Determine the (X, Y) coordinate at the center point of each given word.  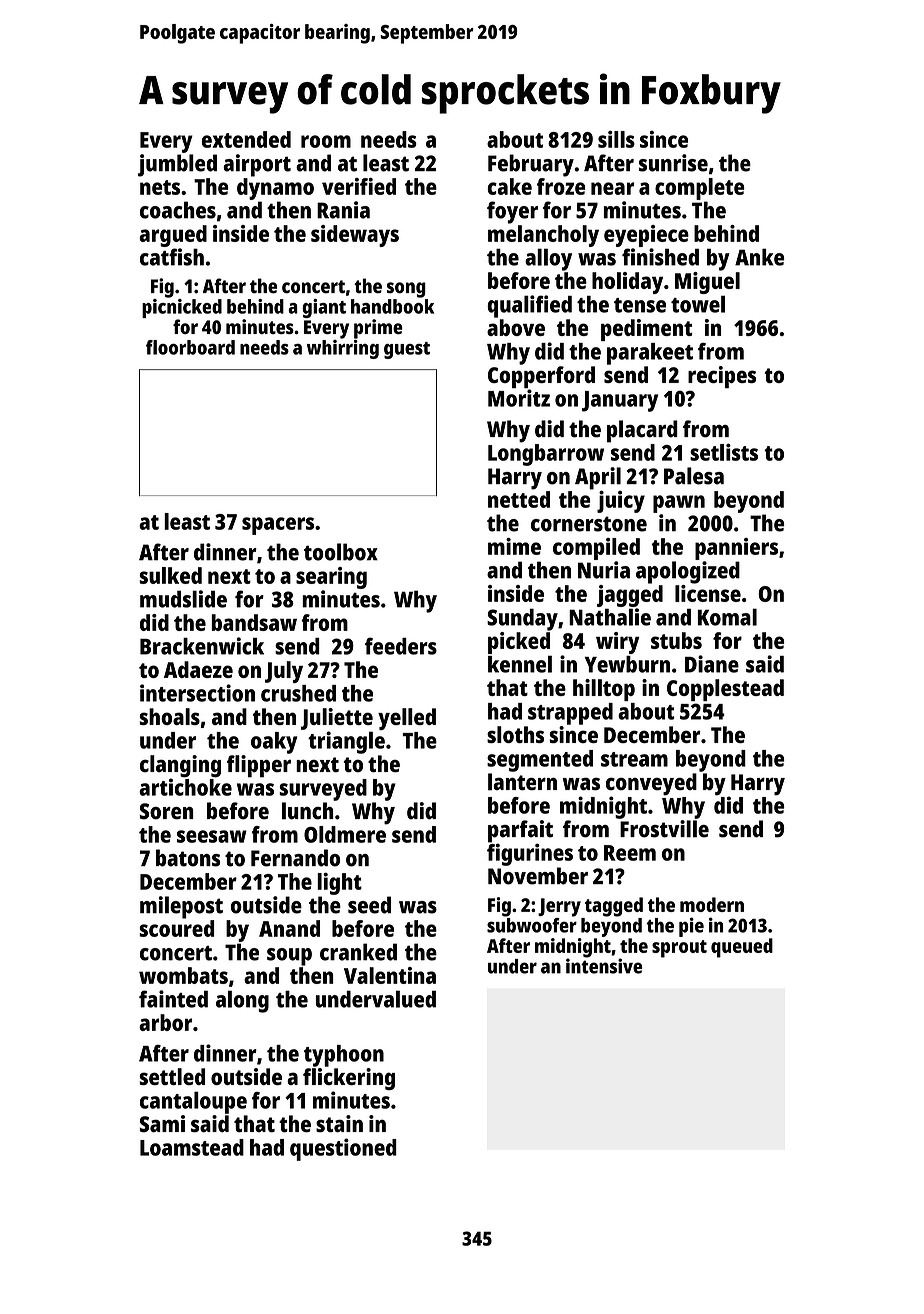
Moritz (519, 398)
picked (519, 643)
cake (509, 186)
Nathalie (610, 617)
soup (289, 957)
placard (642, 431)
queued (742, 948)
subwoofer (532, 925)
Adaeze (198, 669)
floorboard (190, 347)
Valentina (390, 975)
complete (700, 189)
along (242, 1001)
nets (160, 187)
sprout (679, 949)
